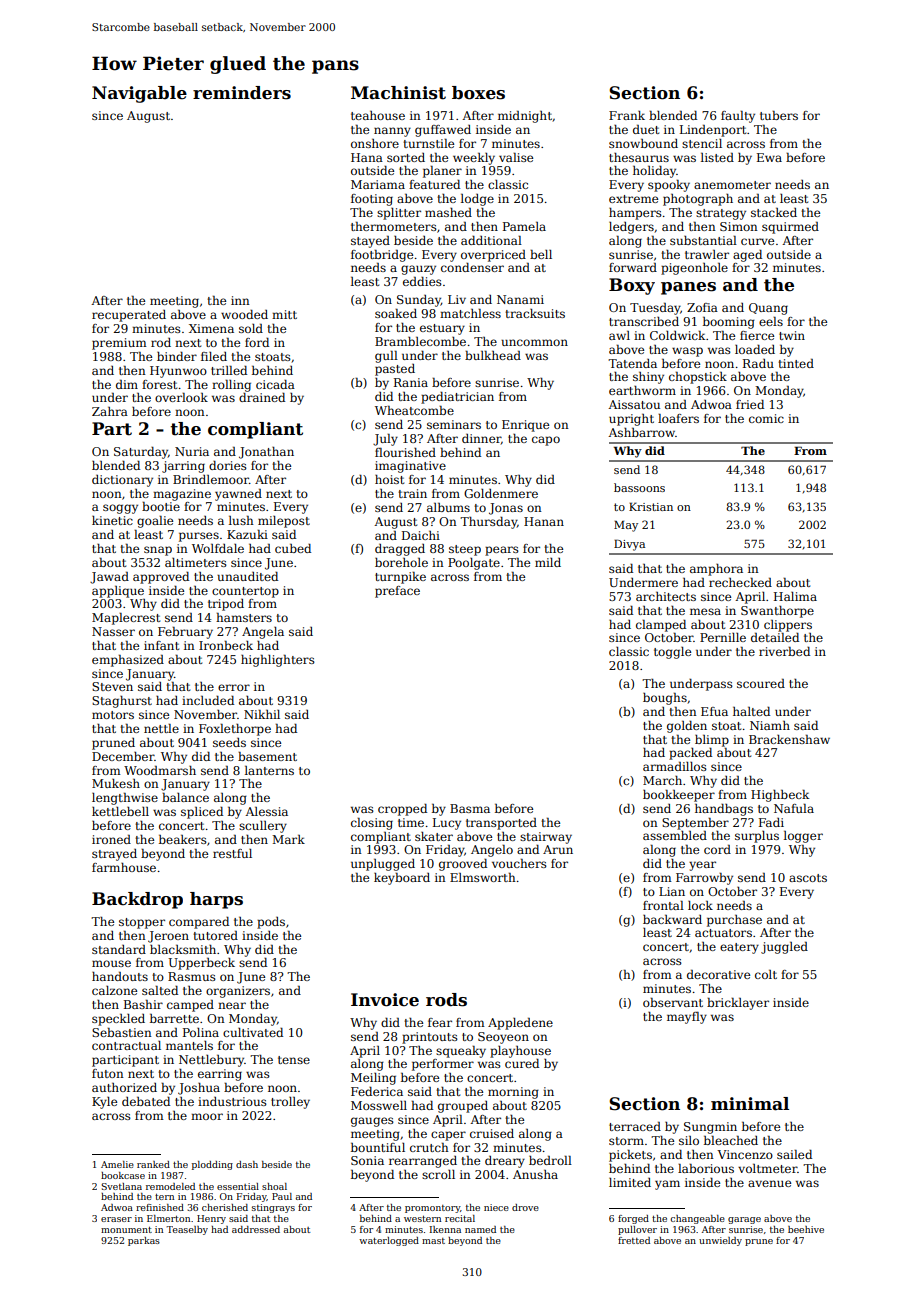 The width and height of the page is (924, 1308). I want to click on drained, so click(262, 397).
